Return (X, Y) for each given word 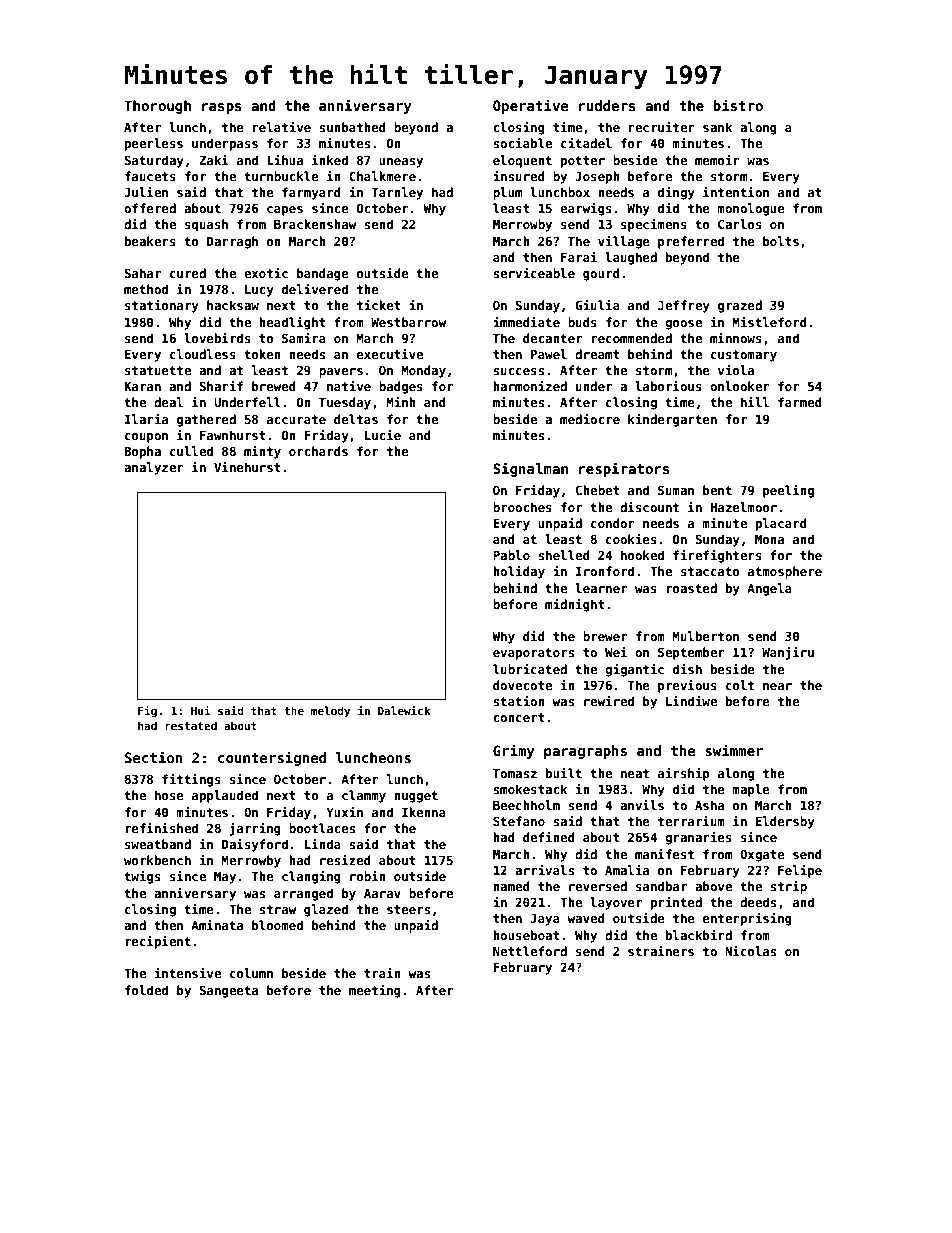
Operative (531, 106)
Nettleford (530, 951)
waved (586, 918)
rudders (607, 105)
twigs (142, 877)
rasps (222, 108)
